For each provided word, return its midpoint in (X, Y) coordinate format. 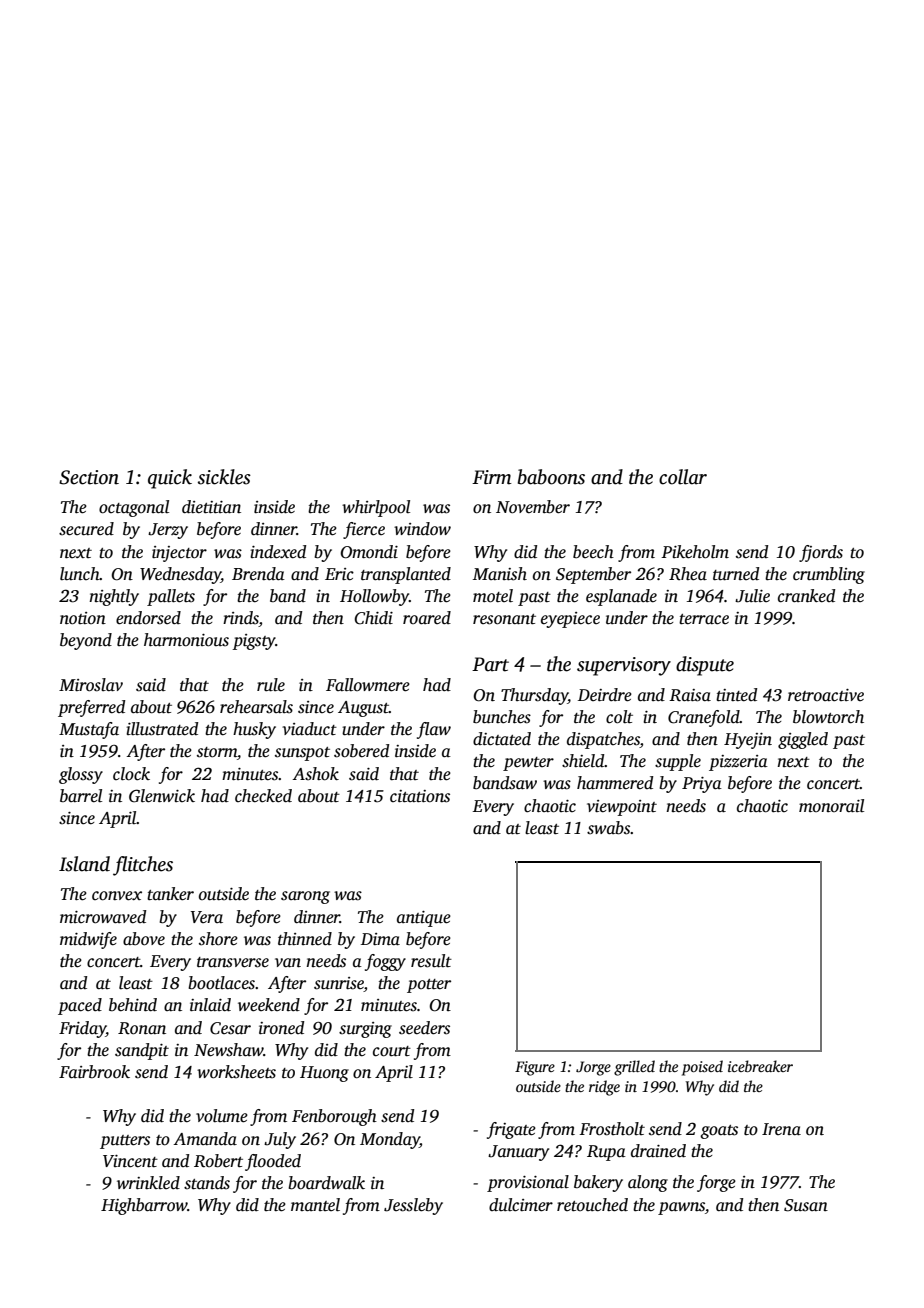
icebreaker (760, 1066)
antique (424, 919)
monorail (831, 806)
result (431, 961)
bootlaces (221, 983)
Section (89, 477)
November (533, 507)
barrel (81, 796)
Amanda (205, 1139)
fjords (821, 553)
